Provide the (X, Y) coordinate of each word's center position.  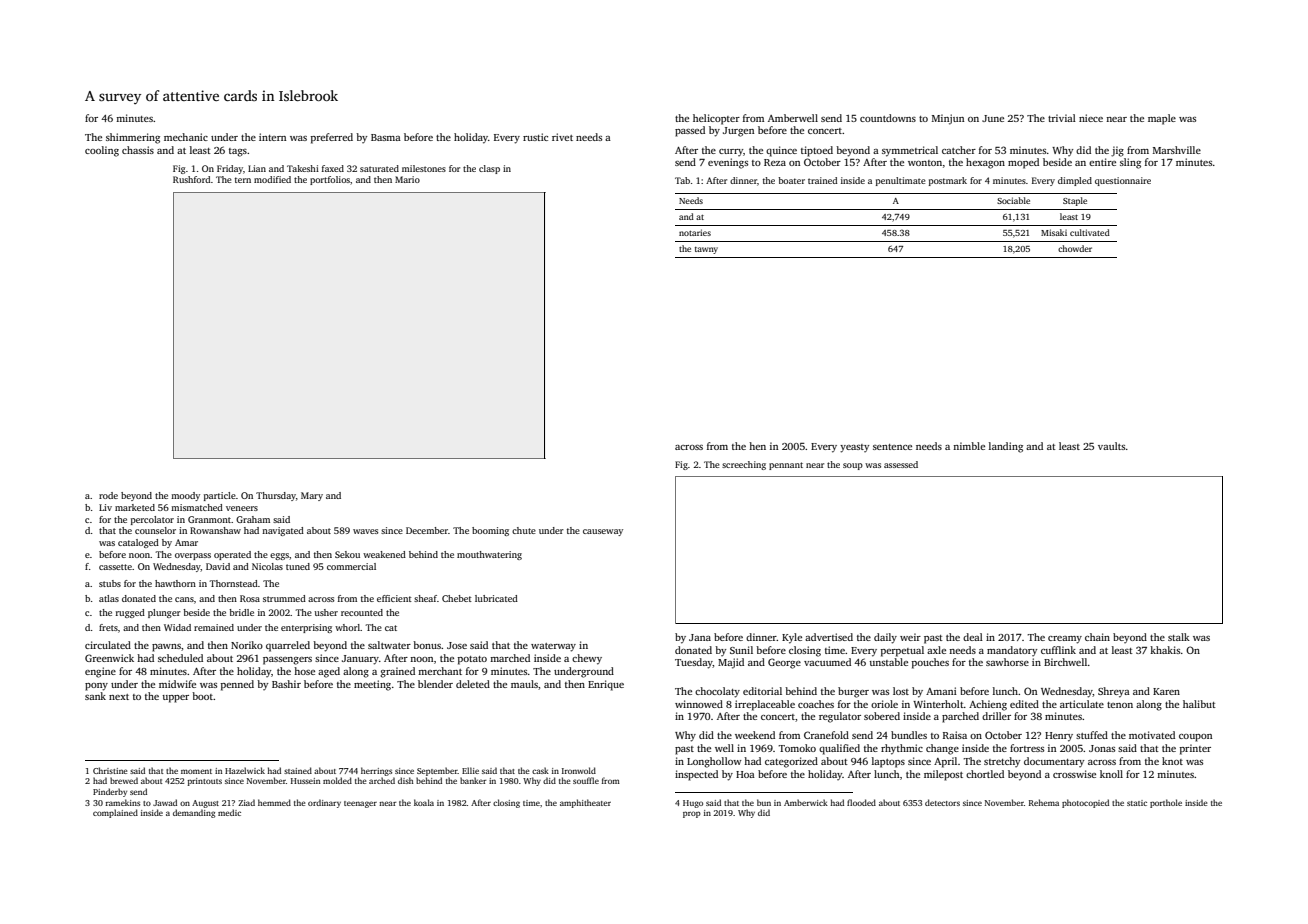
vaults (1111, 446)
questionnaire (1123, 181)
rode (108, 495)
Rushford (192, 179)
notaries (695, 232)
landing (1006, 447)
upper (175, 699)
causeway (603, 532)
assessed (901, 464)
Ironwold (579, 770)
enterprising (306, 628)
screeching (744, 465)
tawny (706, 250)
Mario (407, 179)
